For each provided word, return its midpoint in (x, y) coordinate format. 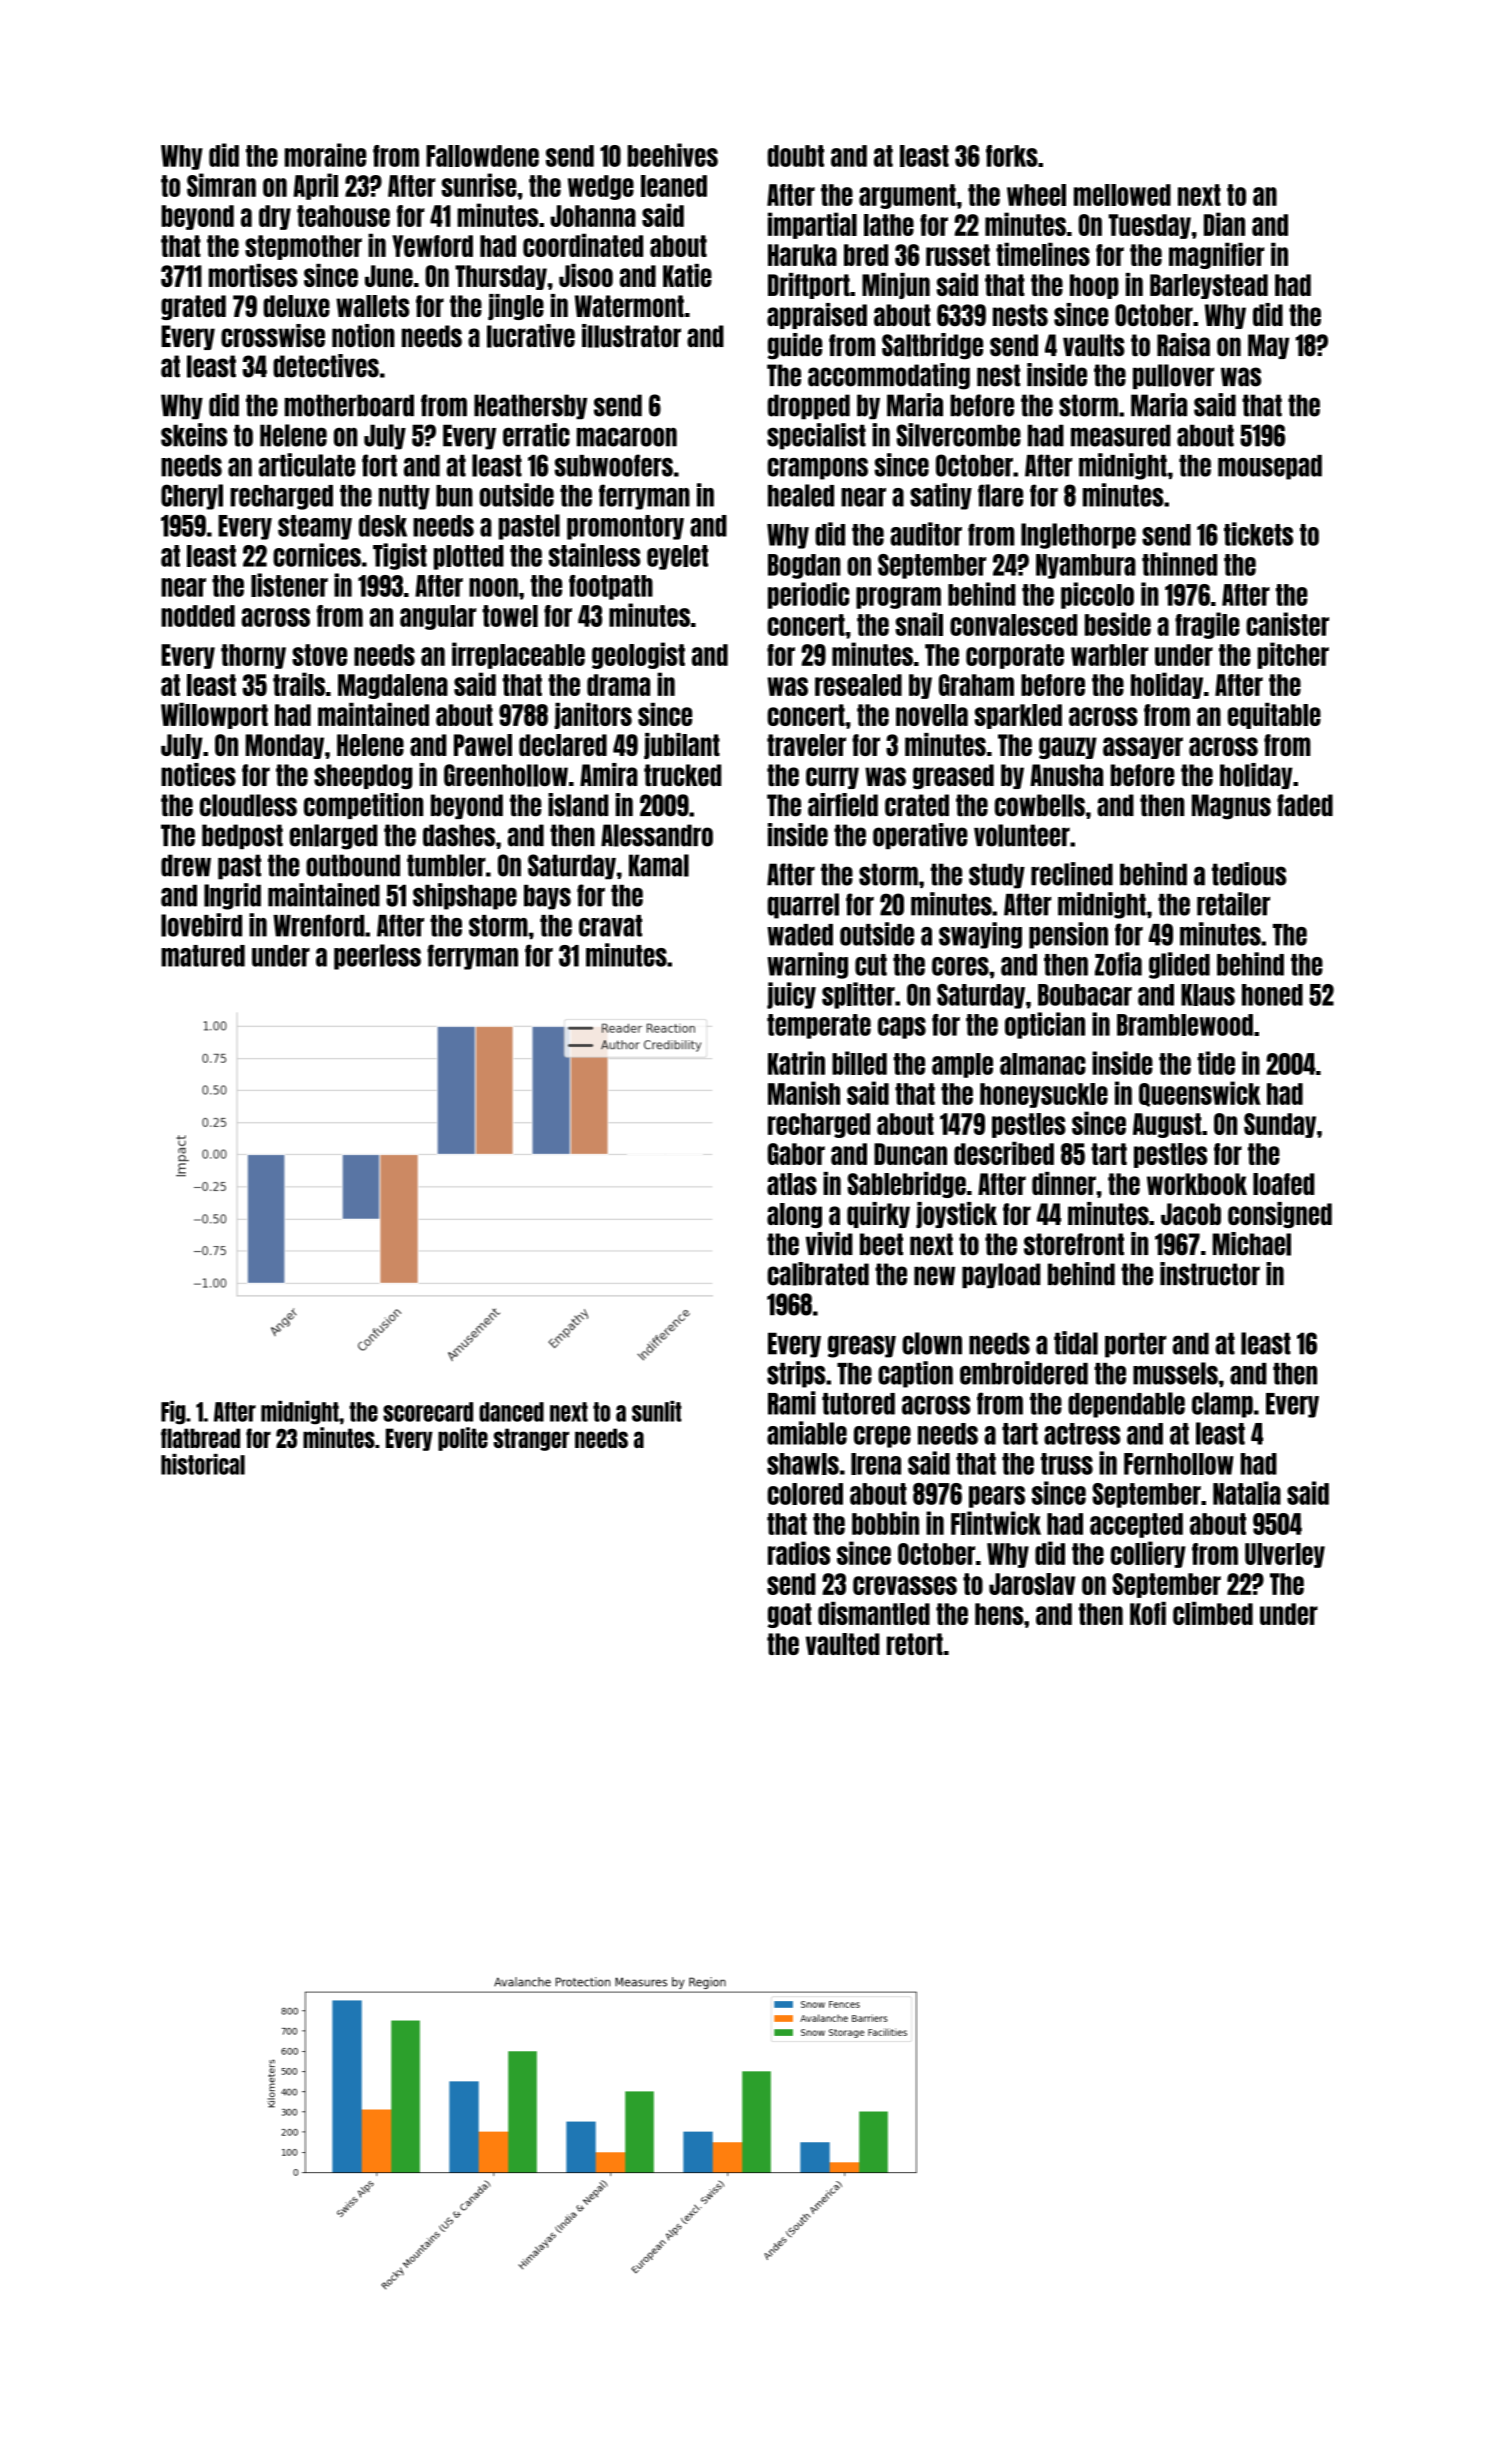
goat (790, 1615)
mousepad (1270, 467)
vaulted (843, 1644)
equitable (1274, 716)
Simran (221, 185)
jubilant (682, 746)
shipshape (465, 896)
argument (907, 196)
